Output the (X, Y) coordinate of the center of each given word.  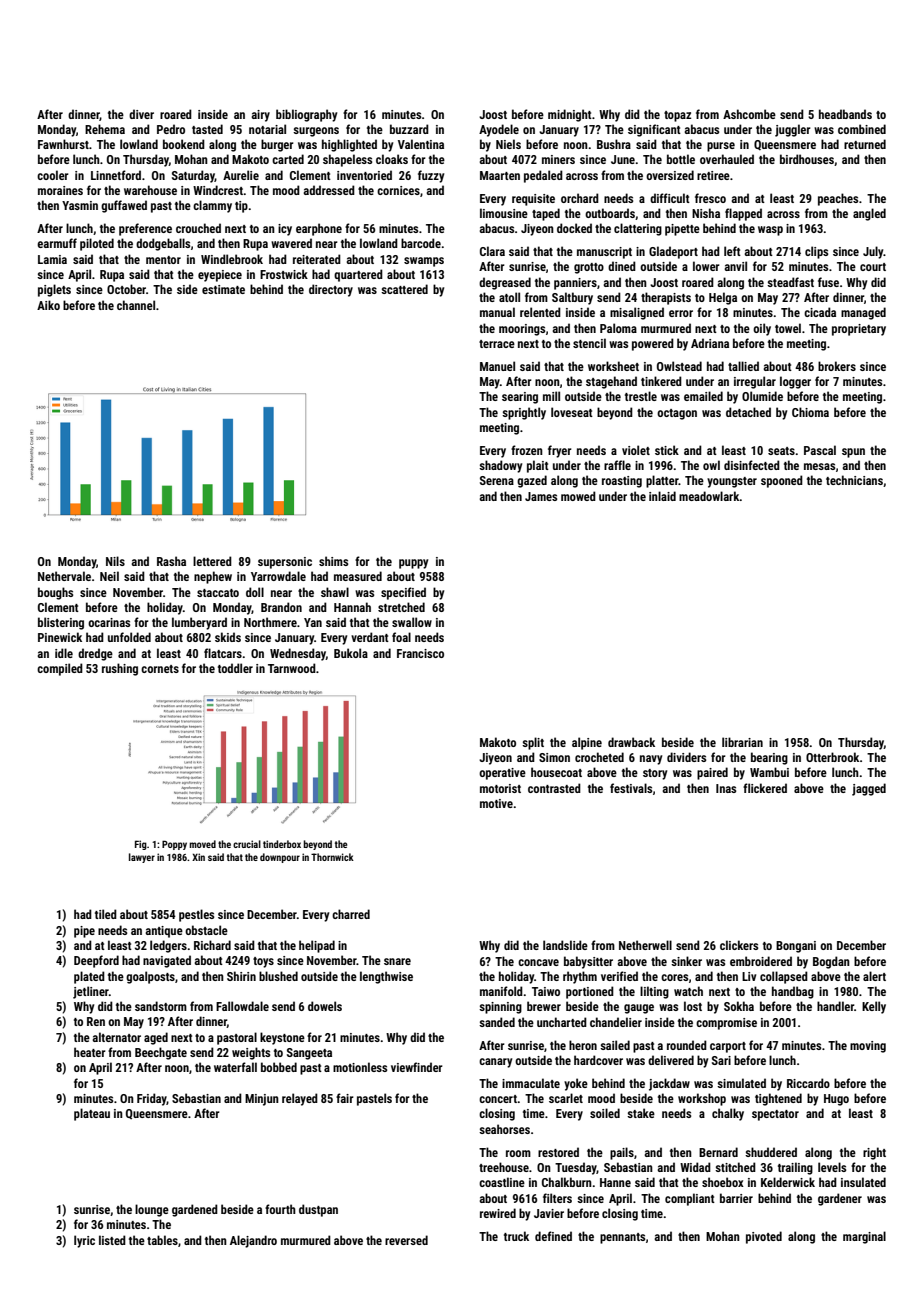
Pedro (171, 129)
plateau (92, 1114)
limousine (504, 213)
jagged (869, 789)
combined (862, 129)
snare (397, 961)
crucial (247, 844)
